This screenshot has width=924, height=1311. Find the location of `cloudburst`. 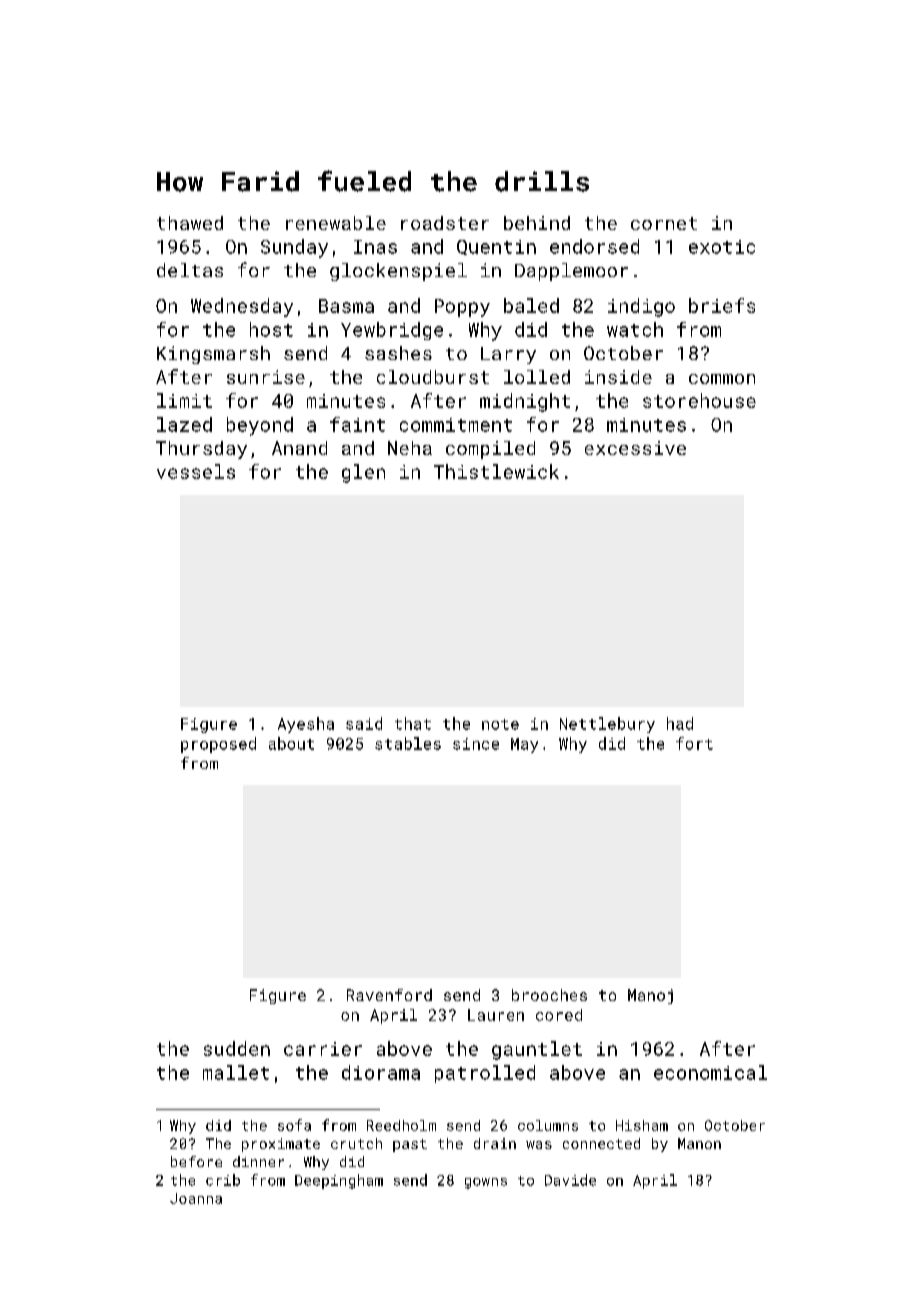

cloudburst is located at coordinates (433, 377).
